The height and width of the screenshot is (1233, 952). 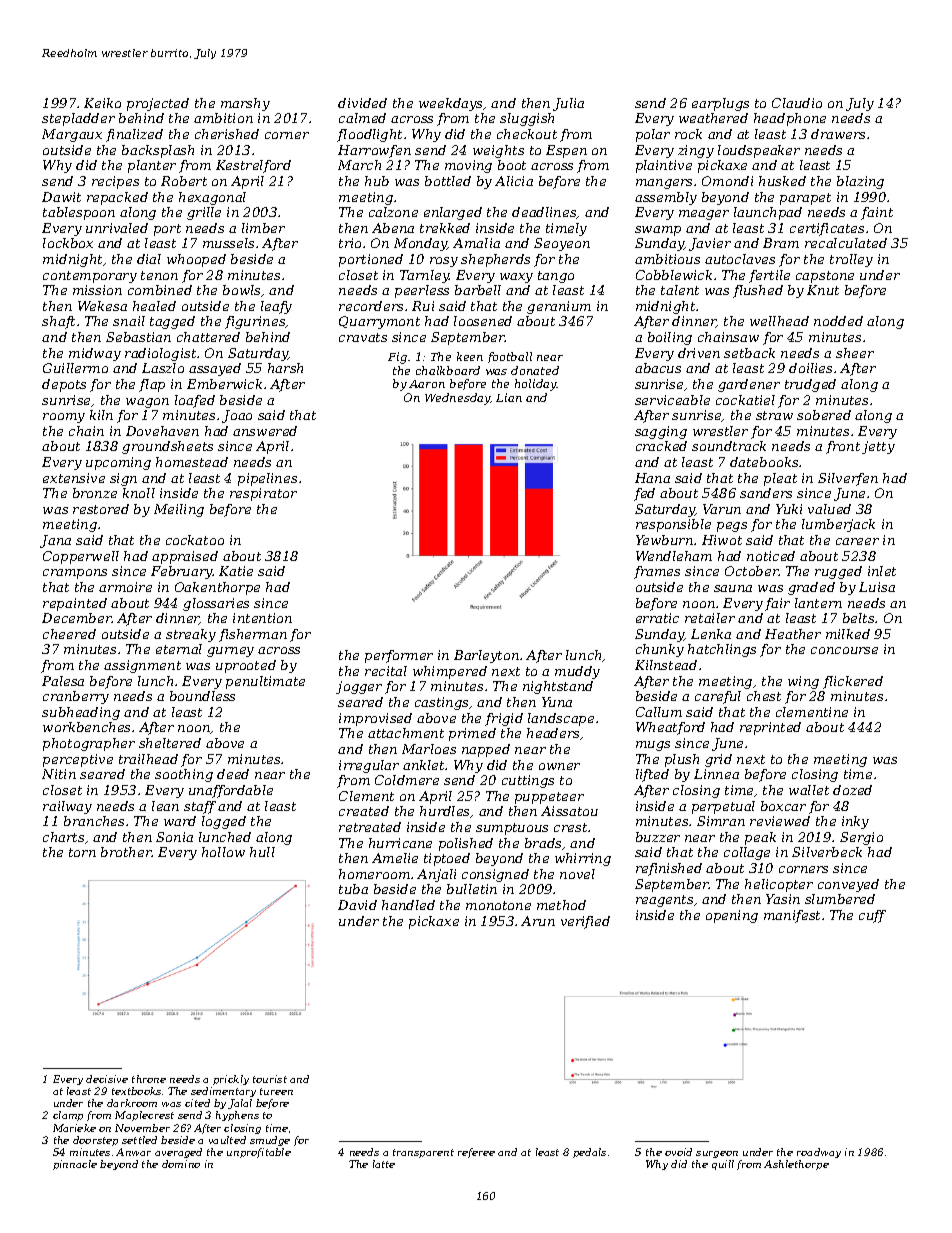 What do you see at coordinates (436, 875) in the screenshot?
I see `Anjali` at bounding box center [436, 875].
